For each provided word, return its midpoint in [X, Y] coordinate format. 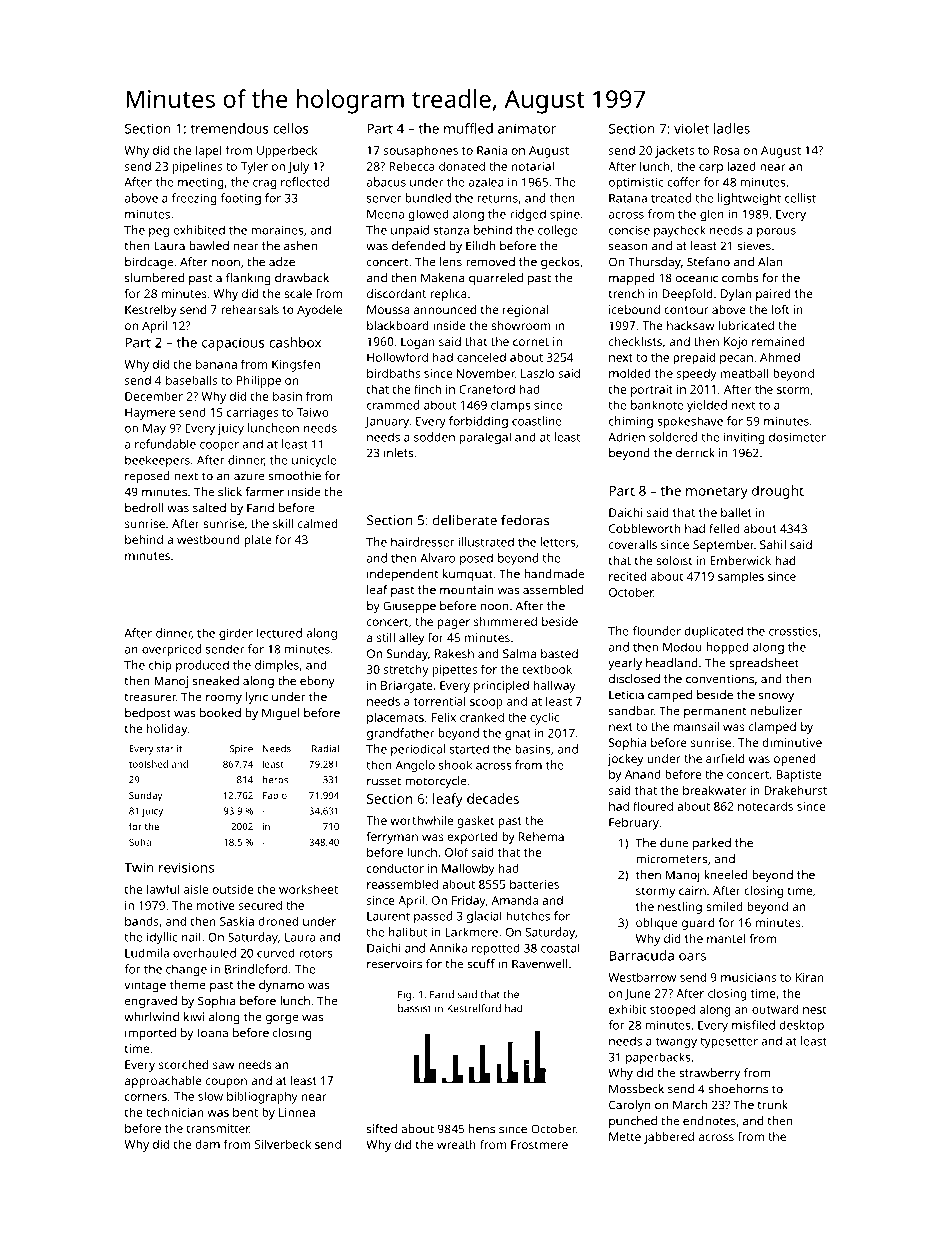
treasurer [150, 697]
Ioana [213, 1033]
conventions [720, 679]
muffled [468, 128]
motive [216, 905]
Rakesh [454, 653]
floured [653, 806]
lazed [742, 166]
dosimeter [797, 437]
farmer [264, 492]
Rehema [541, 836]
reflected [305, 182]
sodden [434, 437]
